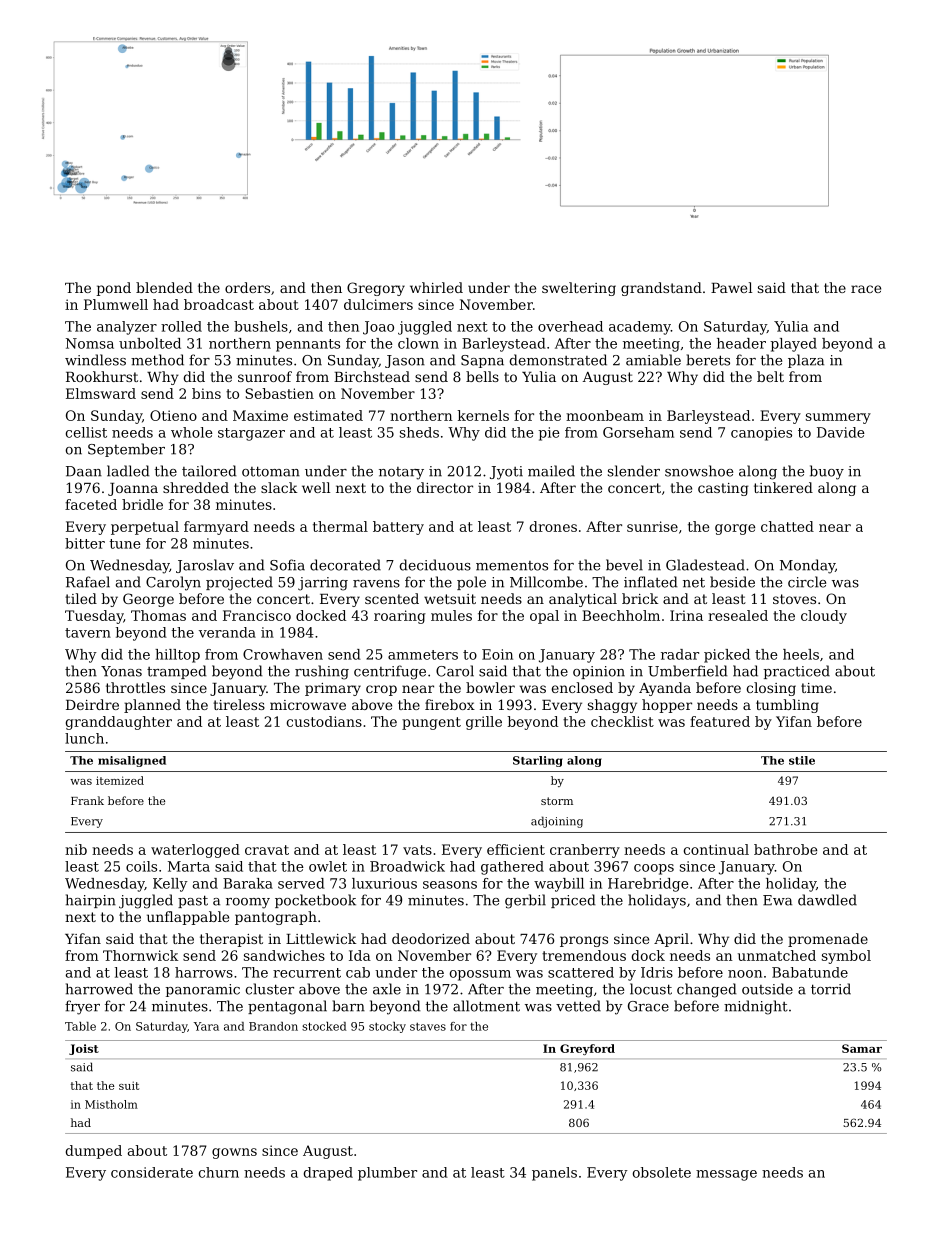 The height and width of the document is (1233, 952). I want to click on seasons, so click(450, 885).
